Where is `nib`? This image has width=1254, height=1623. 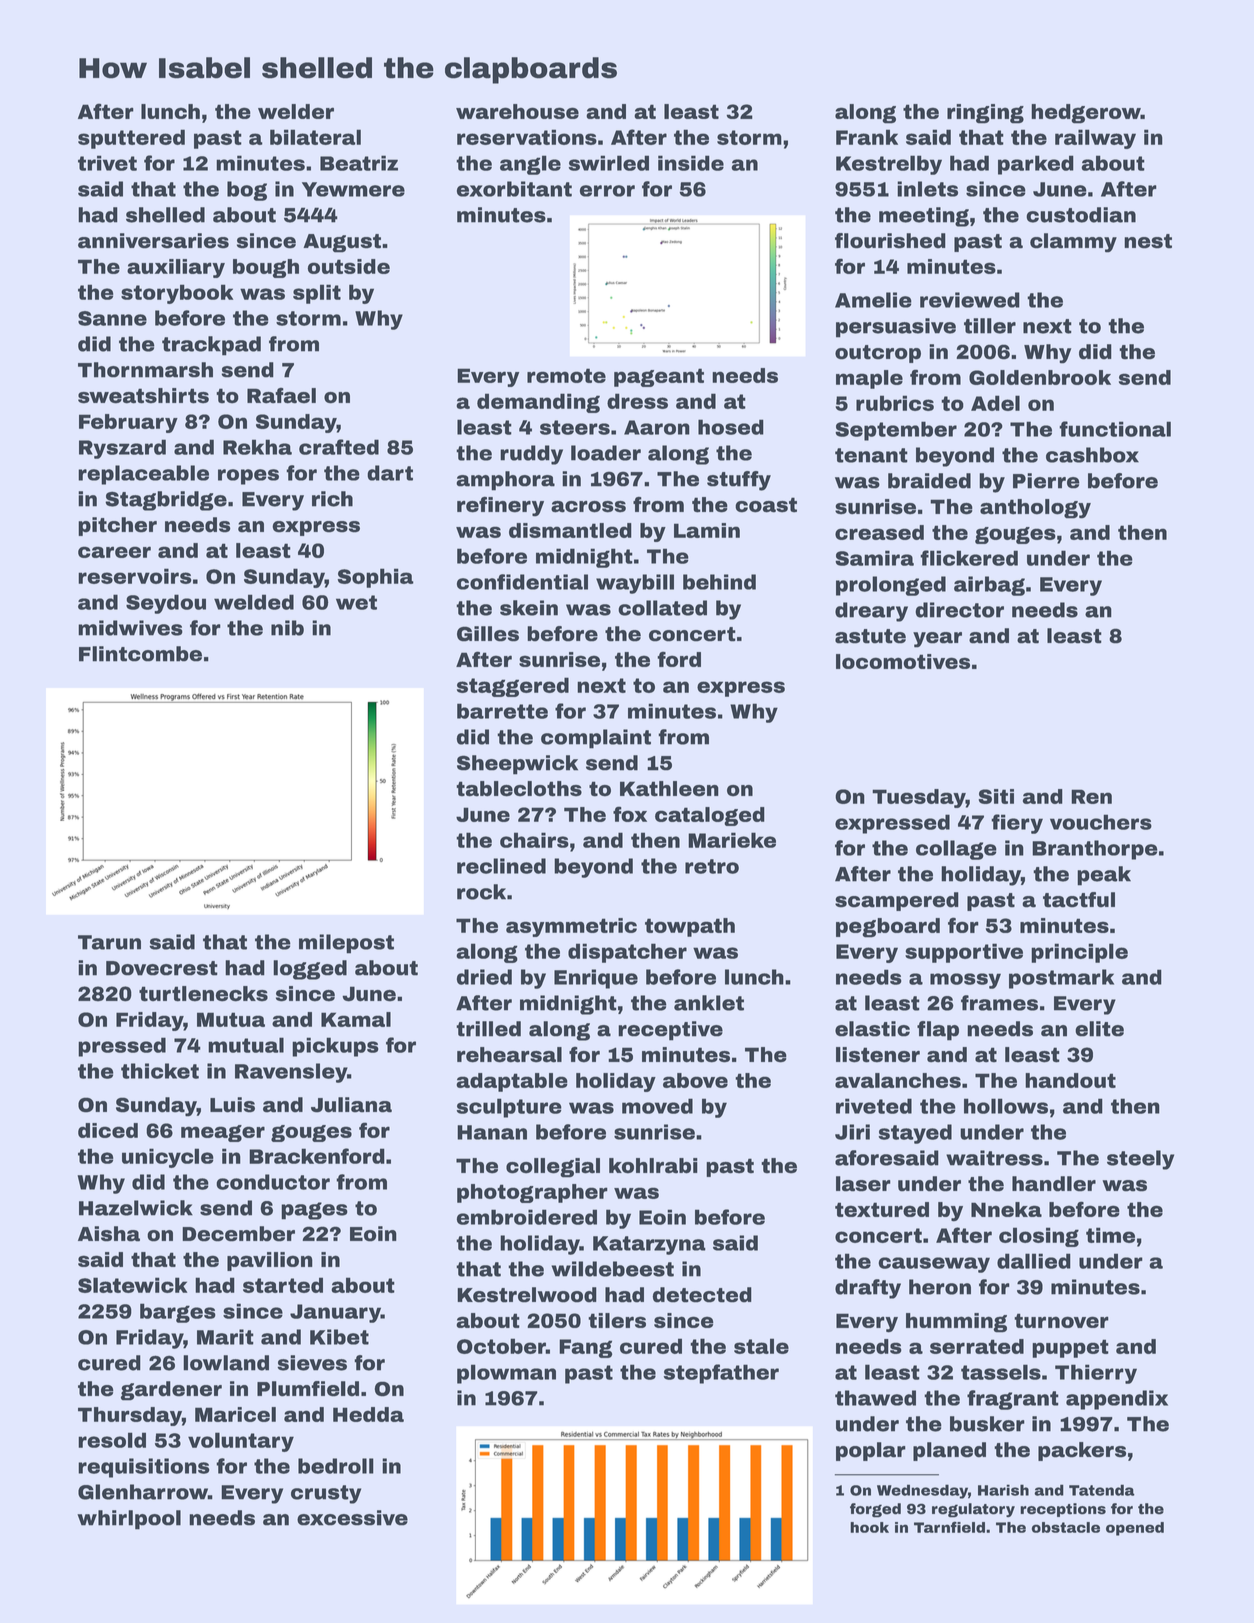 nib is located at coordinates (287, 628).
